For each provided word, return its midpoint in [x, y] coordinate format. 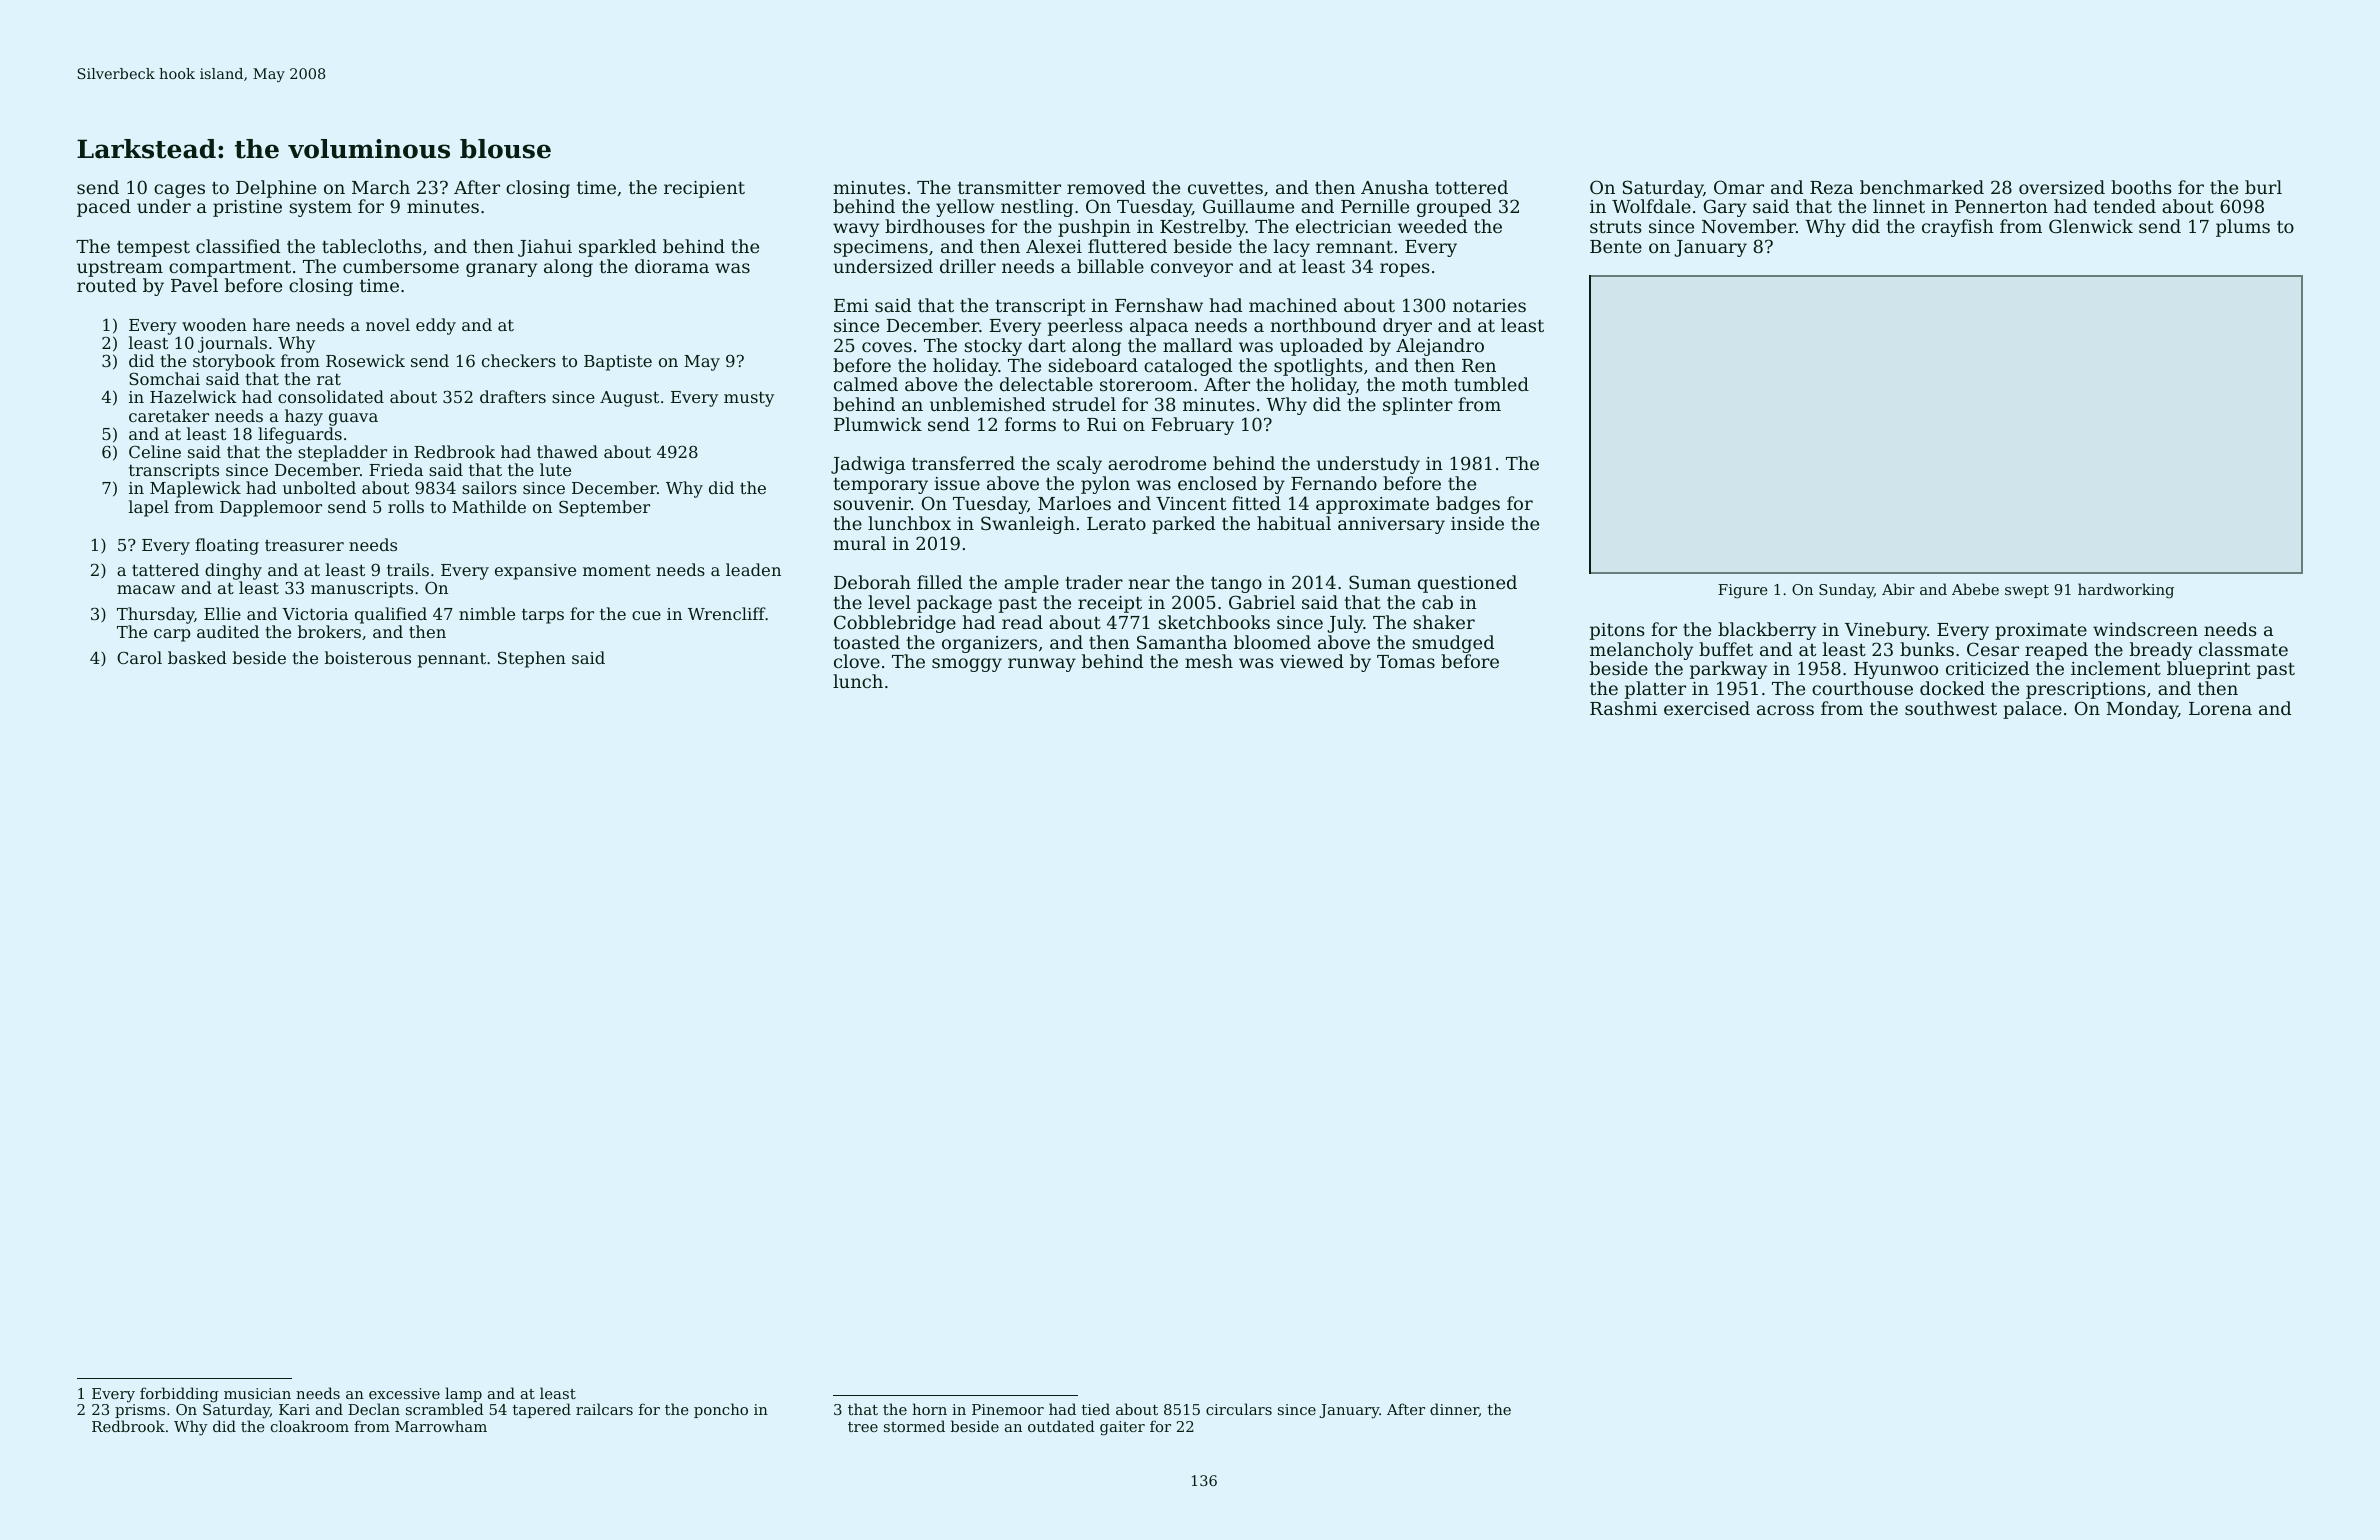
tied [1096, 1409]
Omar [1739, 187]
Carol [139, 657]
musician [257, 1393]
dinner [1454, 1410]
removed [1106, 187]
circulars [1239, 1409]
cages [179, 191]
